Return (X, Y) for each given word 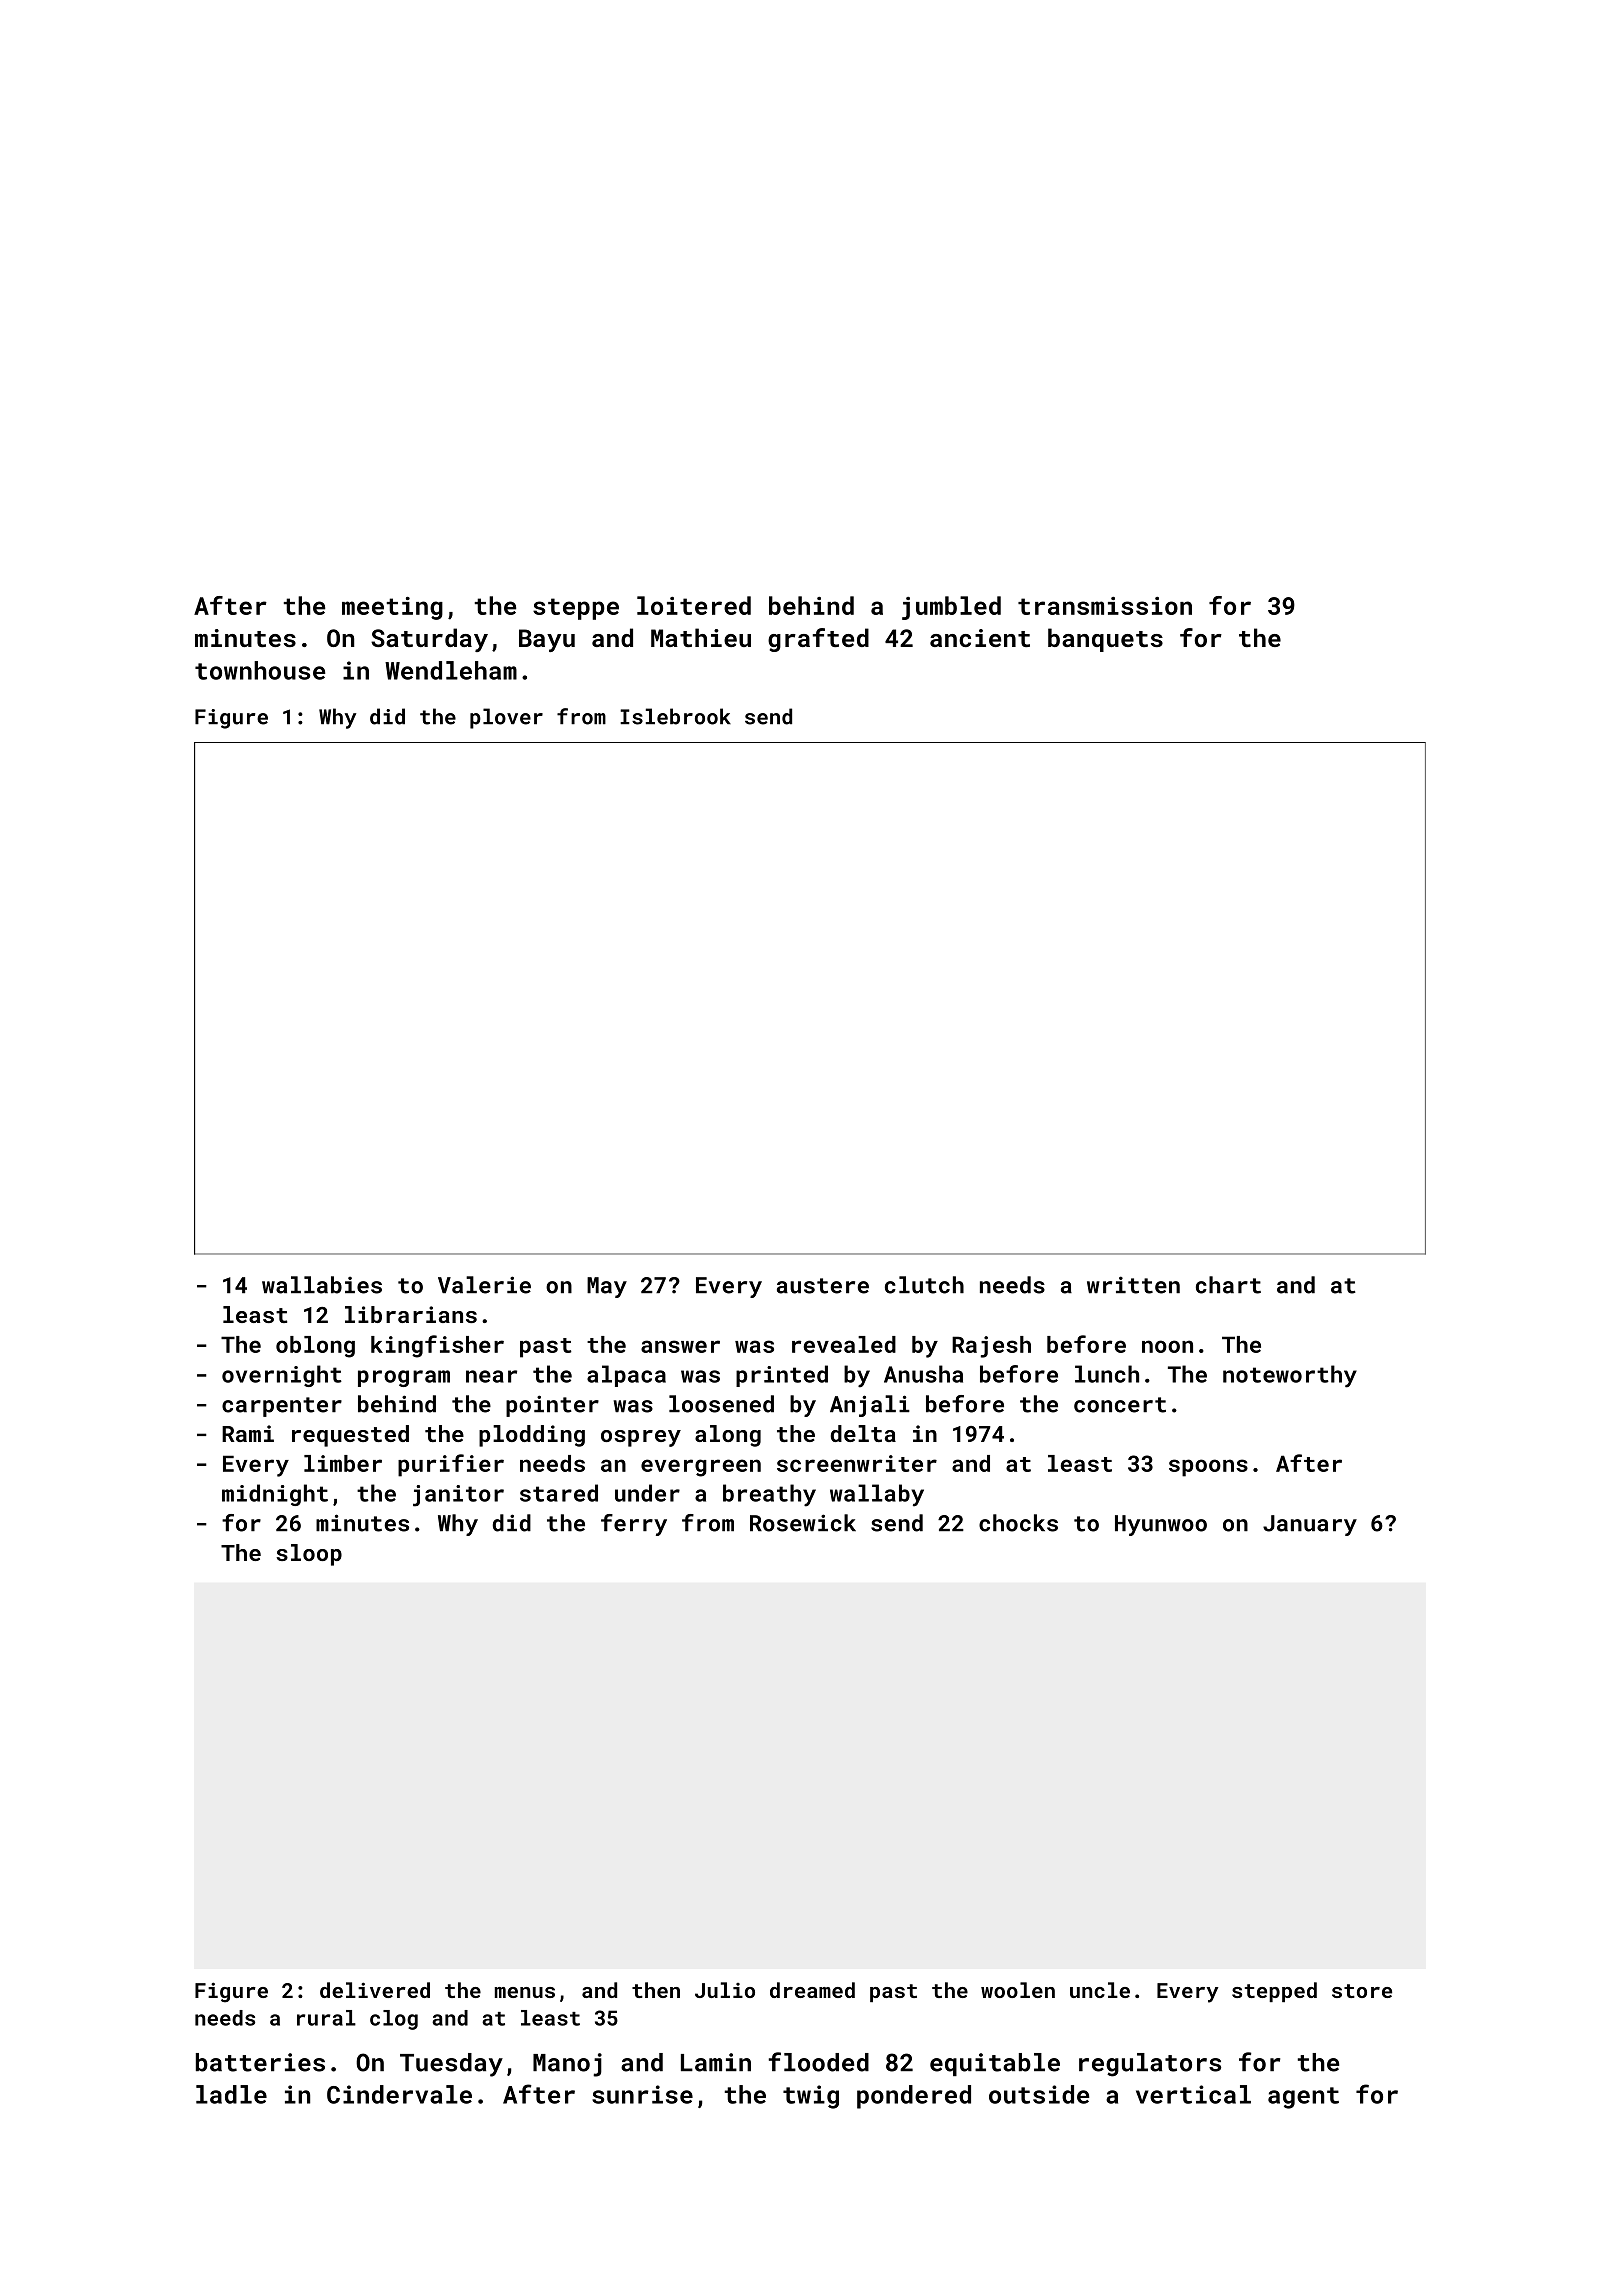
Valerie (484, 1285)
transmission (1105, 606)
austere (823, 1286)
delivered (375, 1990)
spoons (1208, 1468)
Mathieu (701, 637)
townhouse (260, 670)
